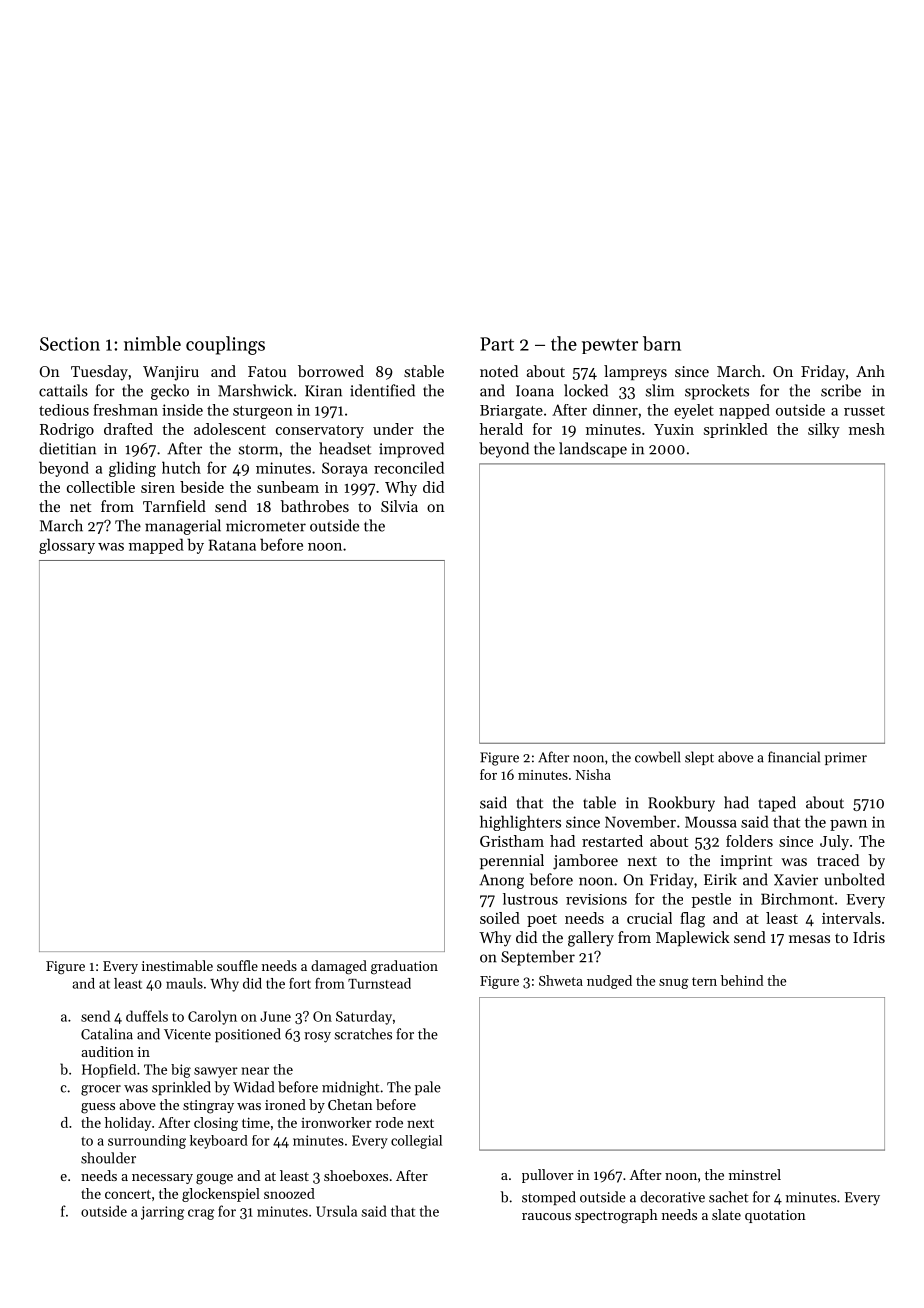 The image size is (924, 1308). Describe the element at coordinates (267, 371) in the screenshot. I see `Fatou` at that location.
